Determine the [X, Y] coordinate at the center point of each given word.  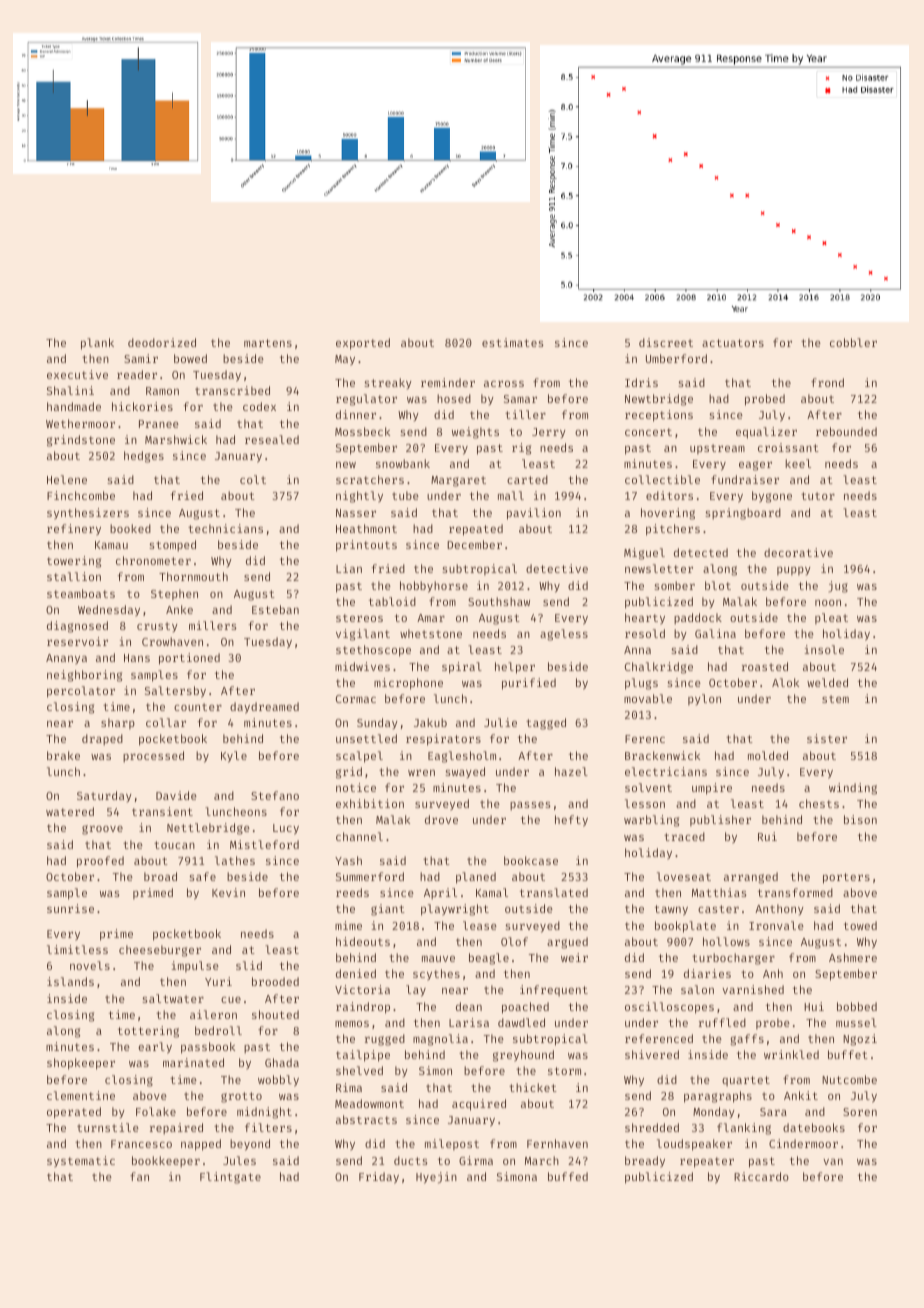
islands [70, 981]
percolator [81, 692]
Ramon [162, 391]
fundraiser [745, 479]
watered [70, 811]
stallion [74, 576]
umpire [712, 789]
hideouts [363, 941]
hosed [454, 398]
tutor [818, 496]
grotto [241, 1097]
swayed [465, 772]
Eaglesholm [462, 757]
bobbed [857, 1006]
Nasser [356, 513]
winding [853, 789]
